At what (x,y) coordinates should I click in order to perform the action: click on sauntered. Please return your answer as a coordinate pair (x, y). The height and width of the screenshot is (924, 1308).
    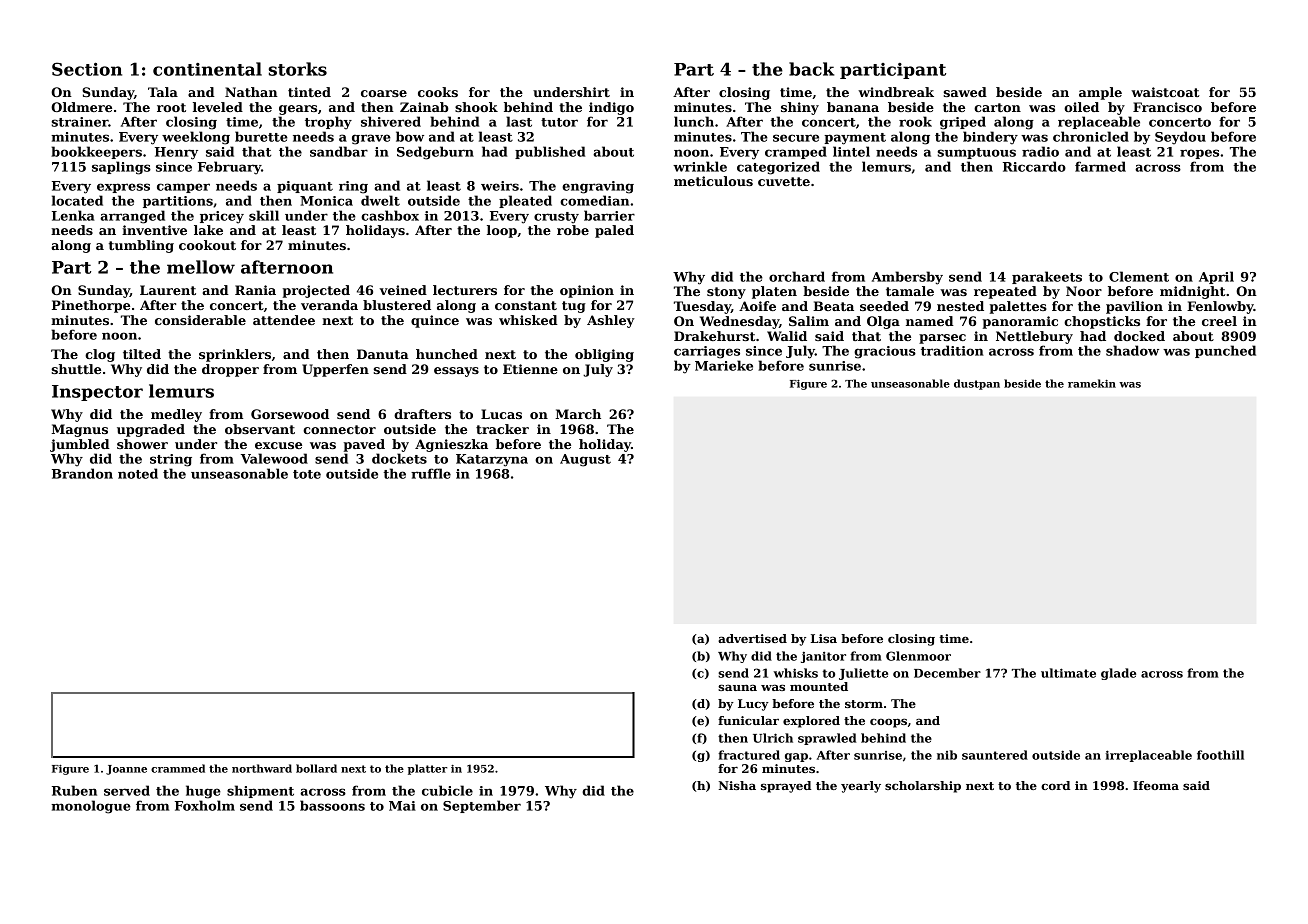
    Looking at the image, I should click on (995, 755).
